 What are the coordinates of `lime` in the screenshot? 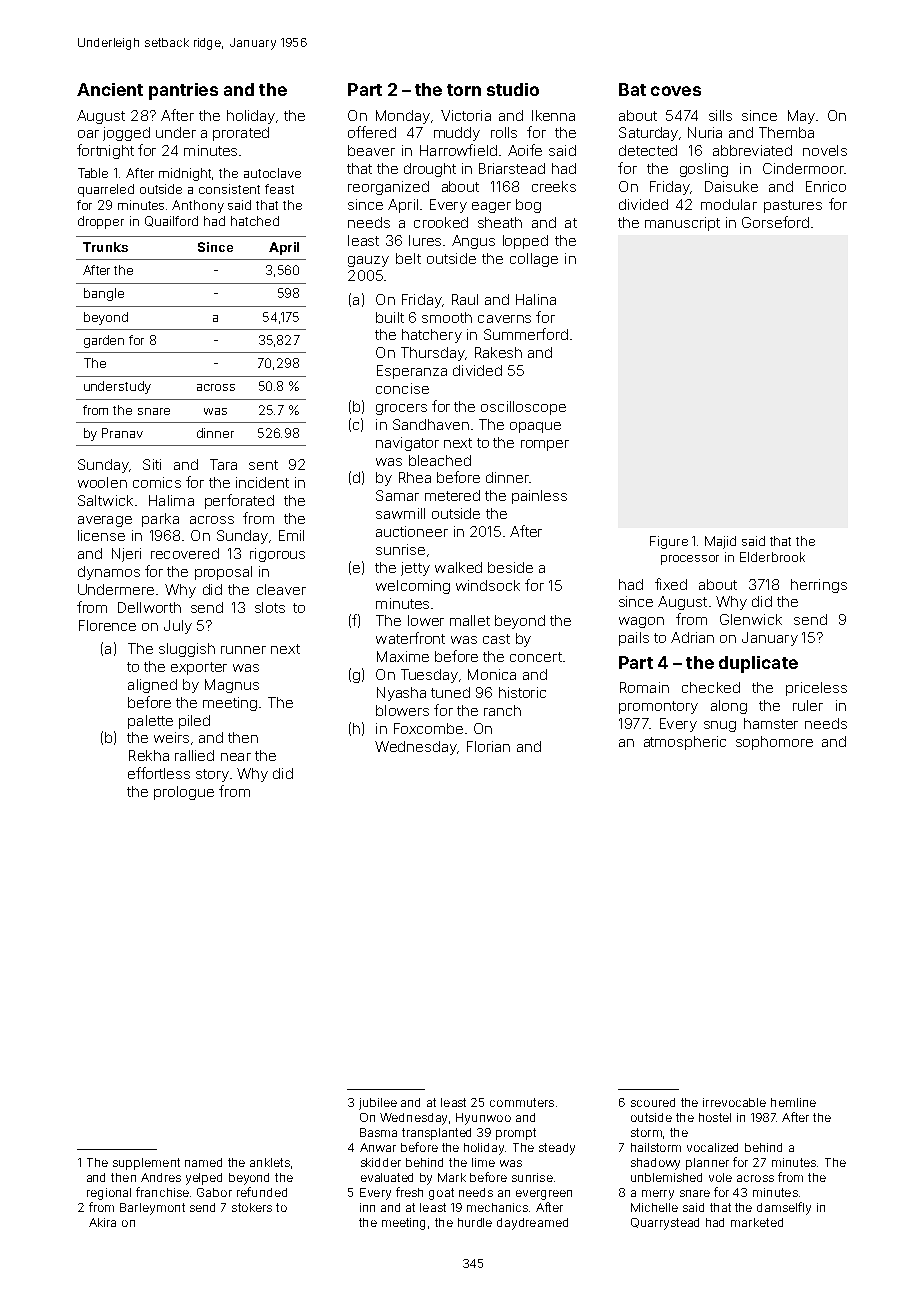 It's located at (483, 1162).
